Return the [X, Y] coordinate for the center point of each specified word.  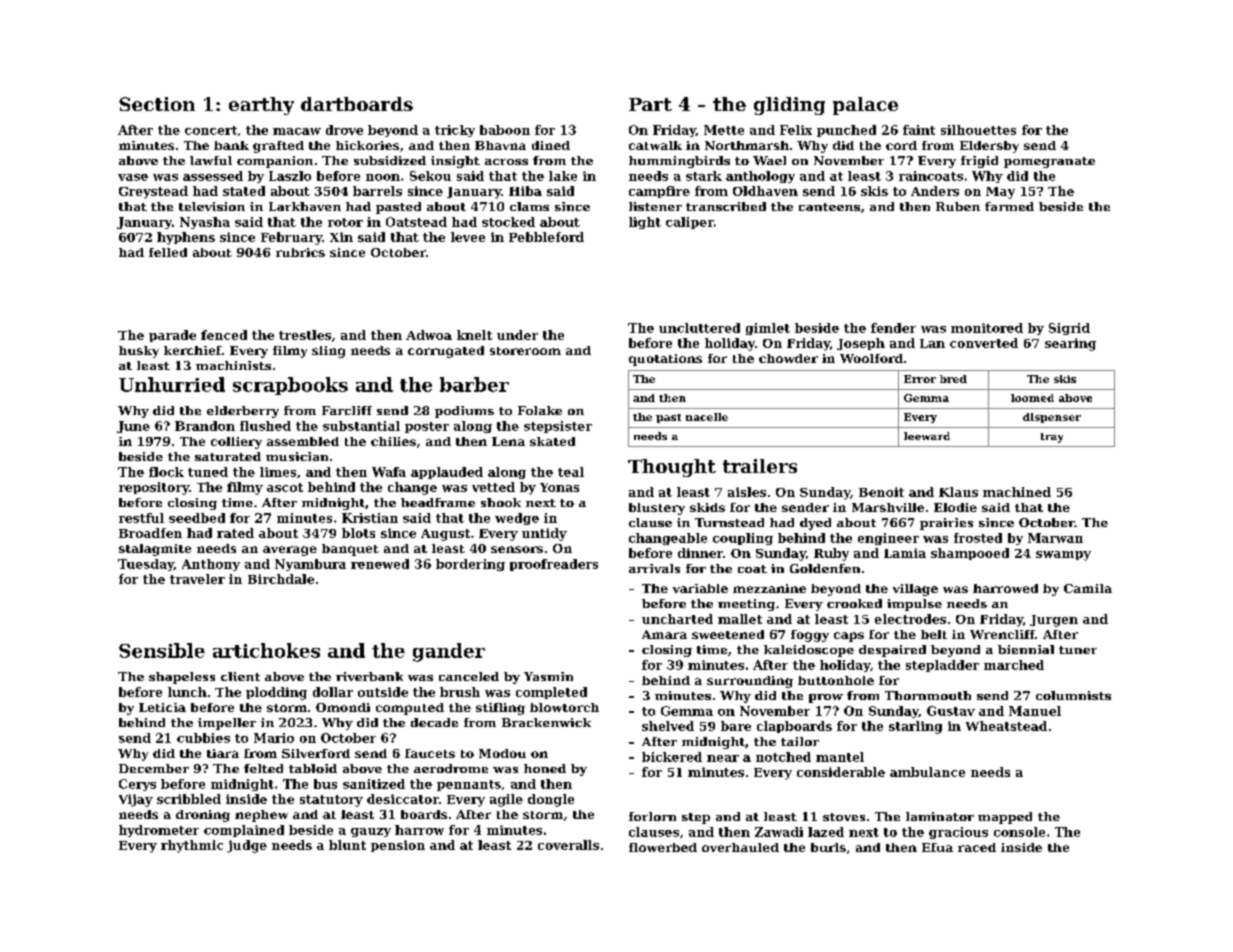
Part [650, 104]
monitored [987, 328]
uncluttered [699, 328]
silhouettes [978, 130]
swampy [1063, 556]
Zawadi [779, 832]
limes [278, 472]
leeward [927, 436]
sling [328, 352]
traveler [197, 579]
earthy [261, 106]
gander [449, 652]
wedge [517, 519]
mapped [1005, 818]
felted [263, 768]
